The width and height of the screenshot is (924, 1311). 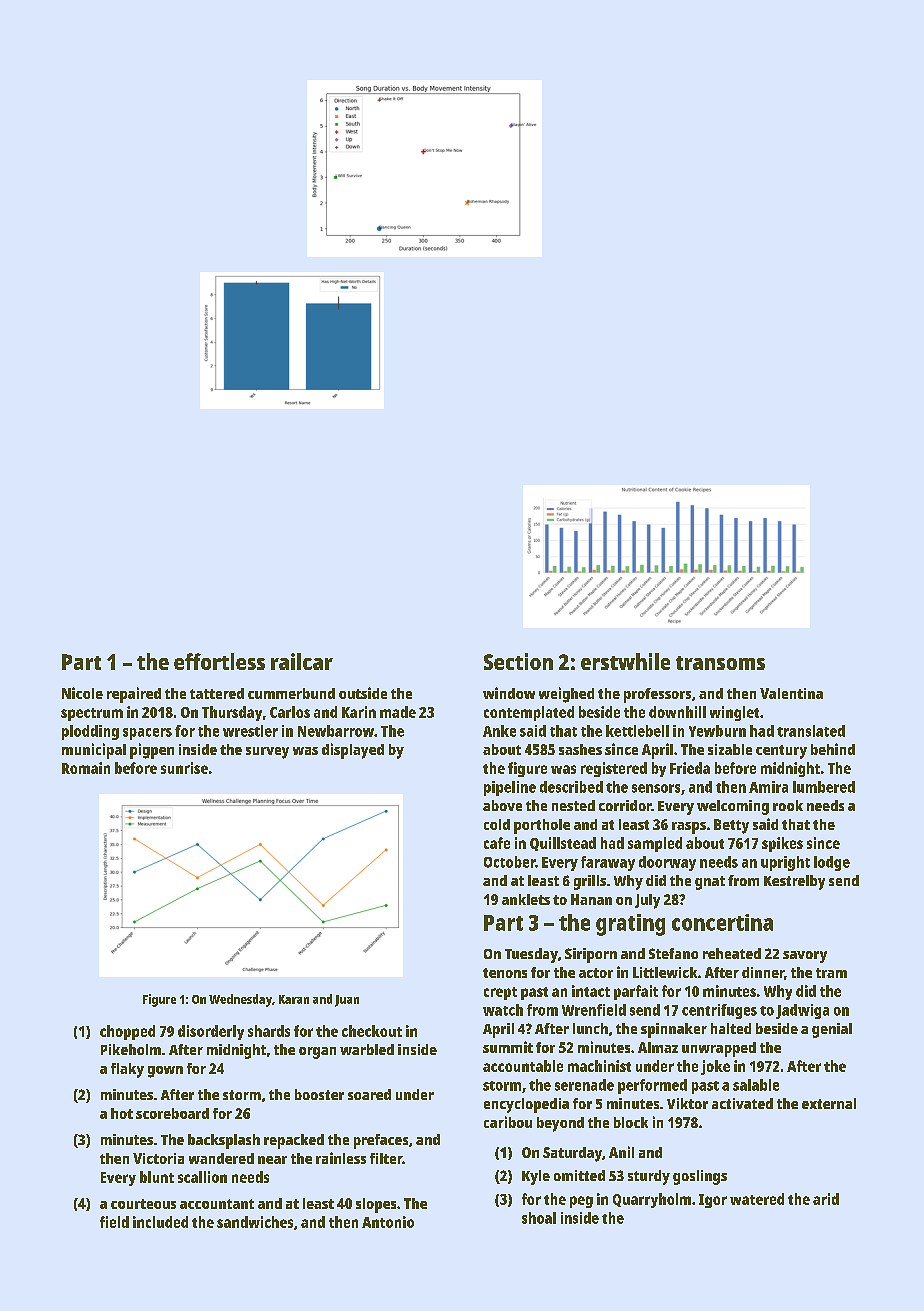 I want to click on actor, so click(x=596, y=973).
